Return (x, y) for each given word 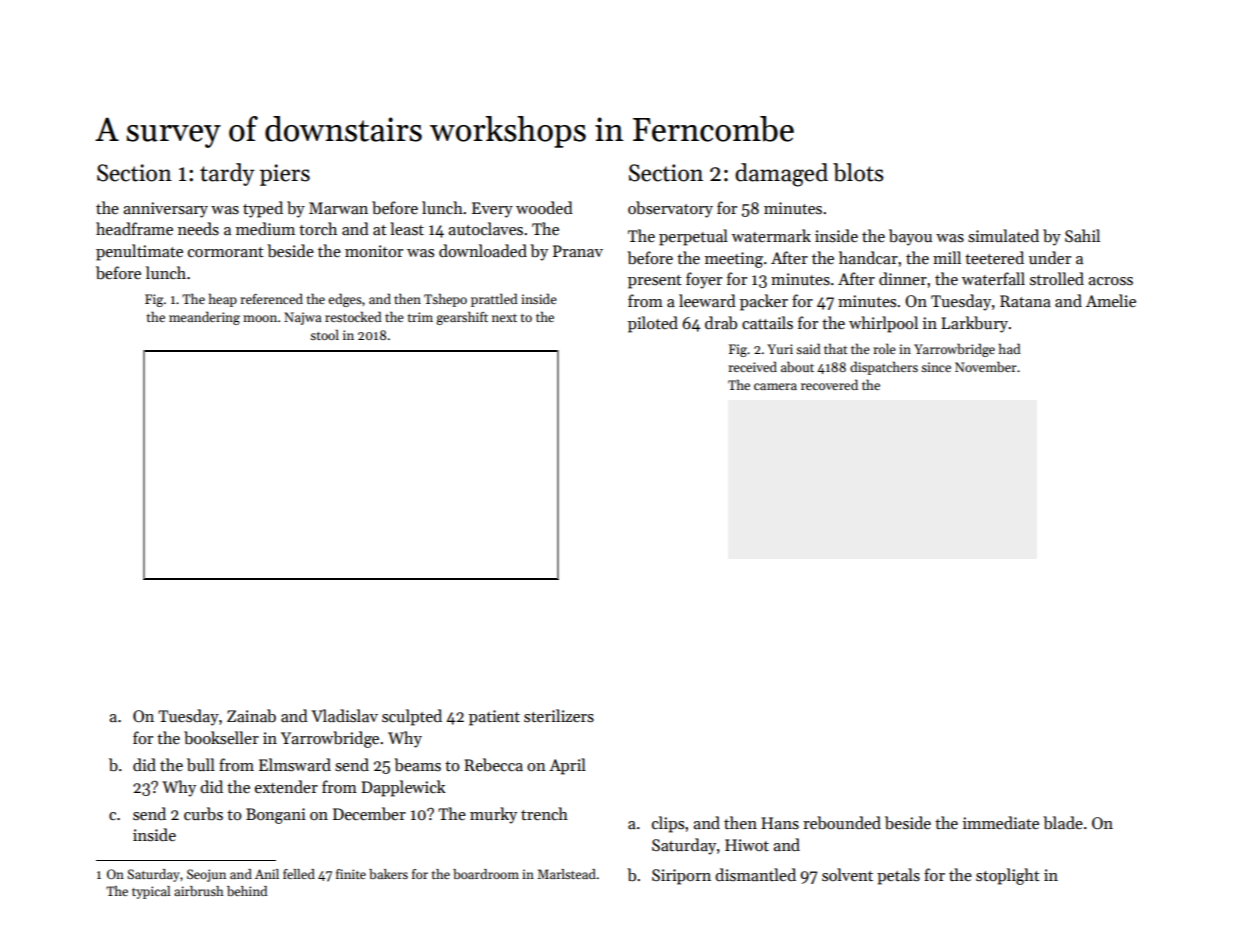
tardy (227, 174)
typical (151, 892)
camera (775, 386)
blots (858, 172)
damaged (781, 175)
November (986, 366)
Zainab (251, 715)
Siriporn (681, 877)
